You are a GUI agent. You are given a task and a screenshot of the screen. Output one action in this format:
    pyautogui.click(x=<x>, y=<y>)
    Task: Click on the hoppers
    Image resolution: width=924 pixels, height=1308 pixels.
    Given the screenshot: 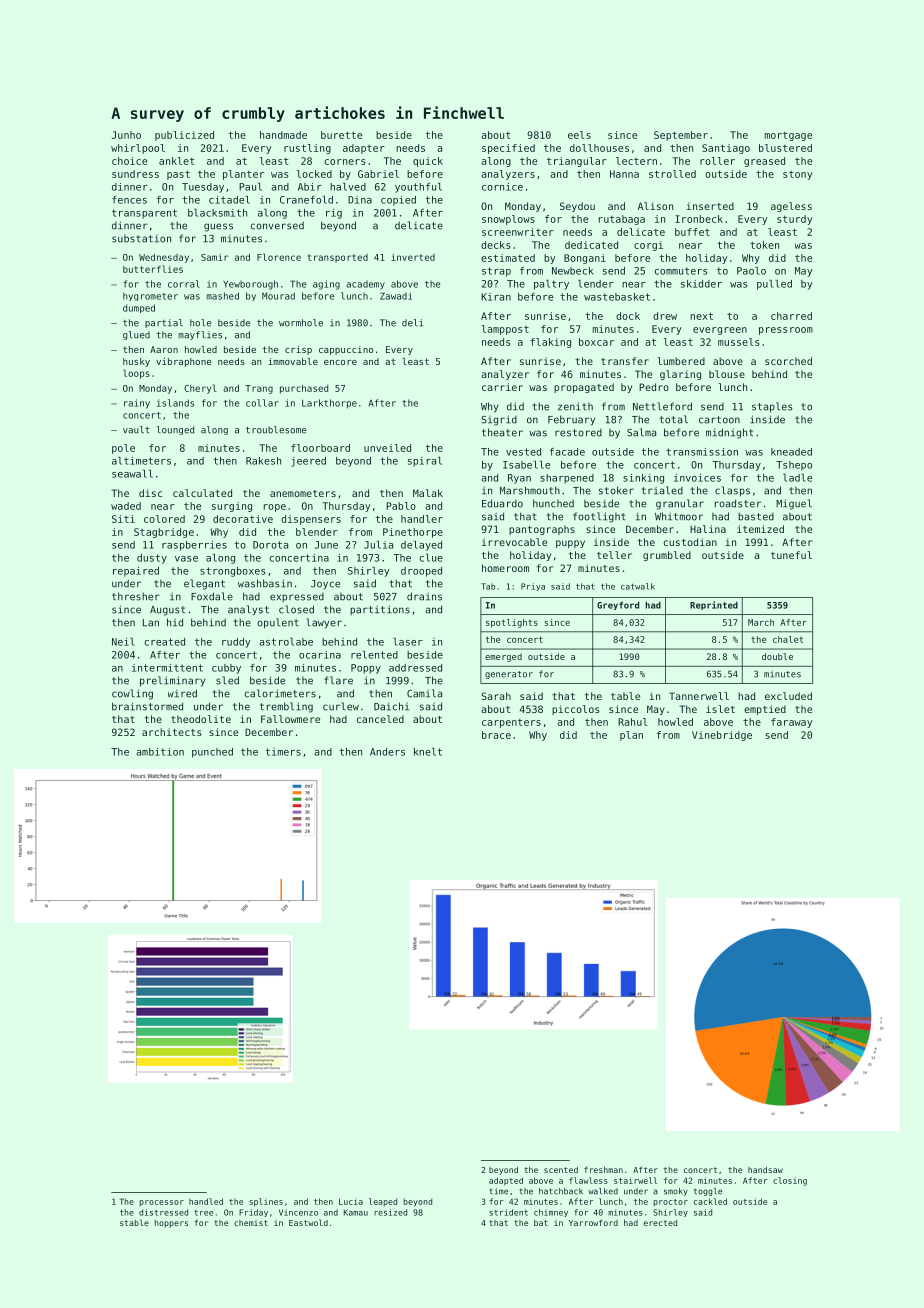 What is the action you would take?
    pyautogui.click(x=171, y=1224)
